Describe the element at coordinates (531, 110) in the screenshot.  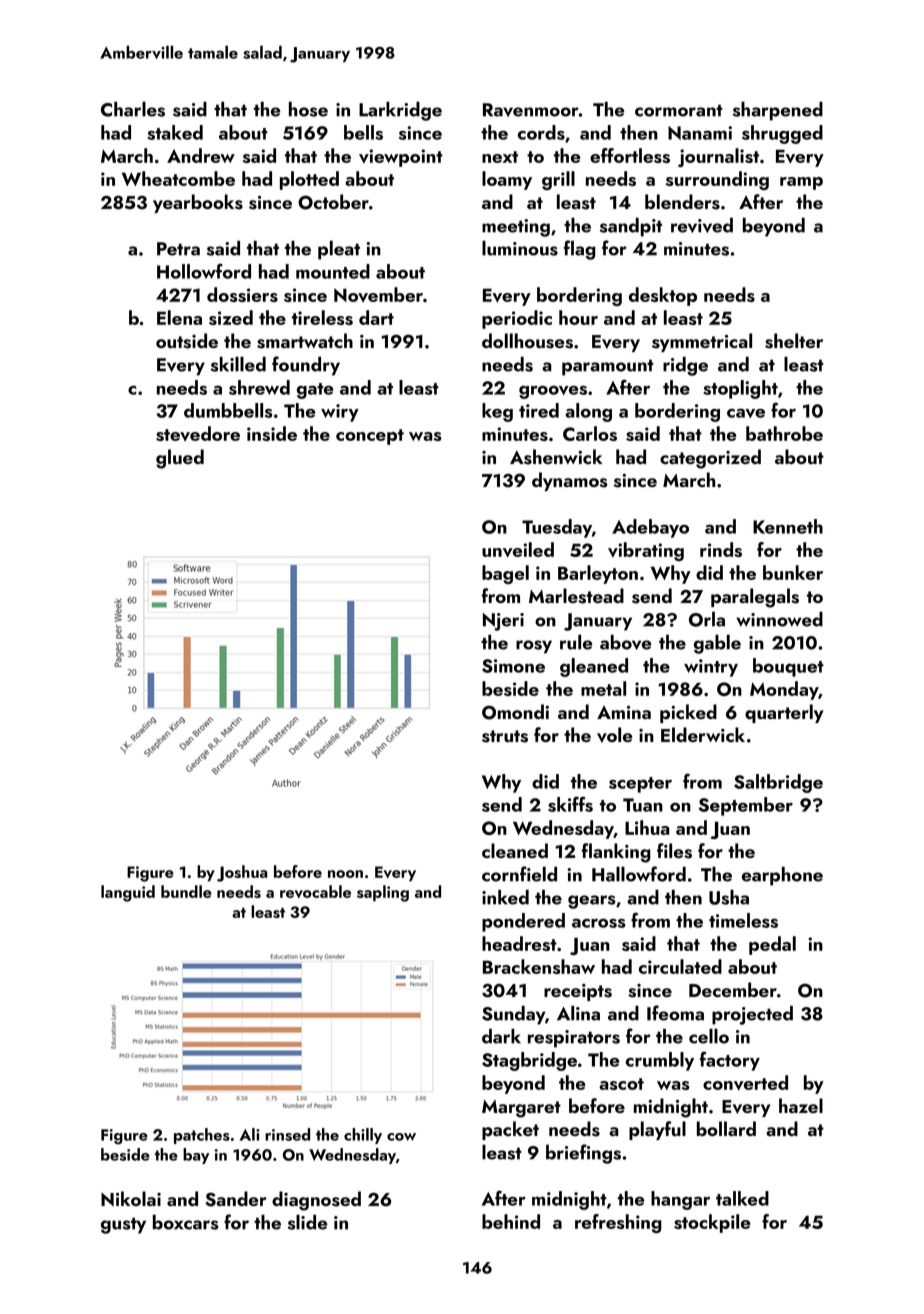
I see `Ravenmoor` at that location.
